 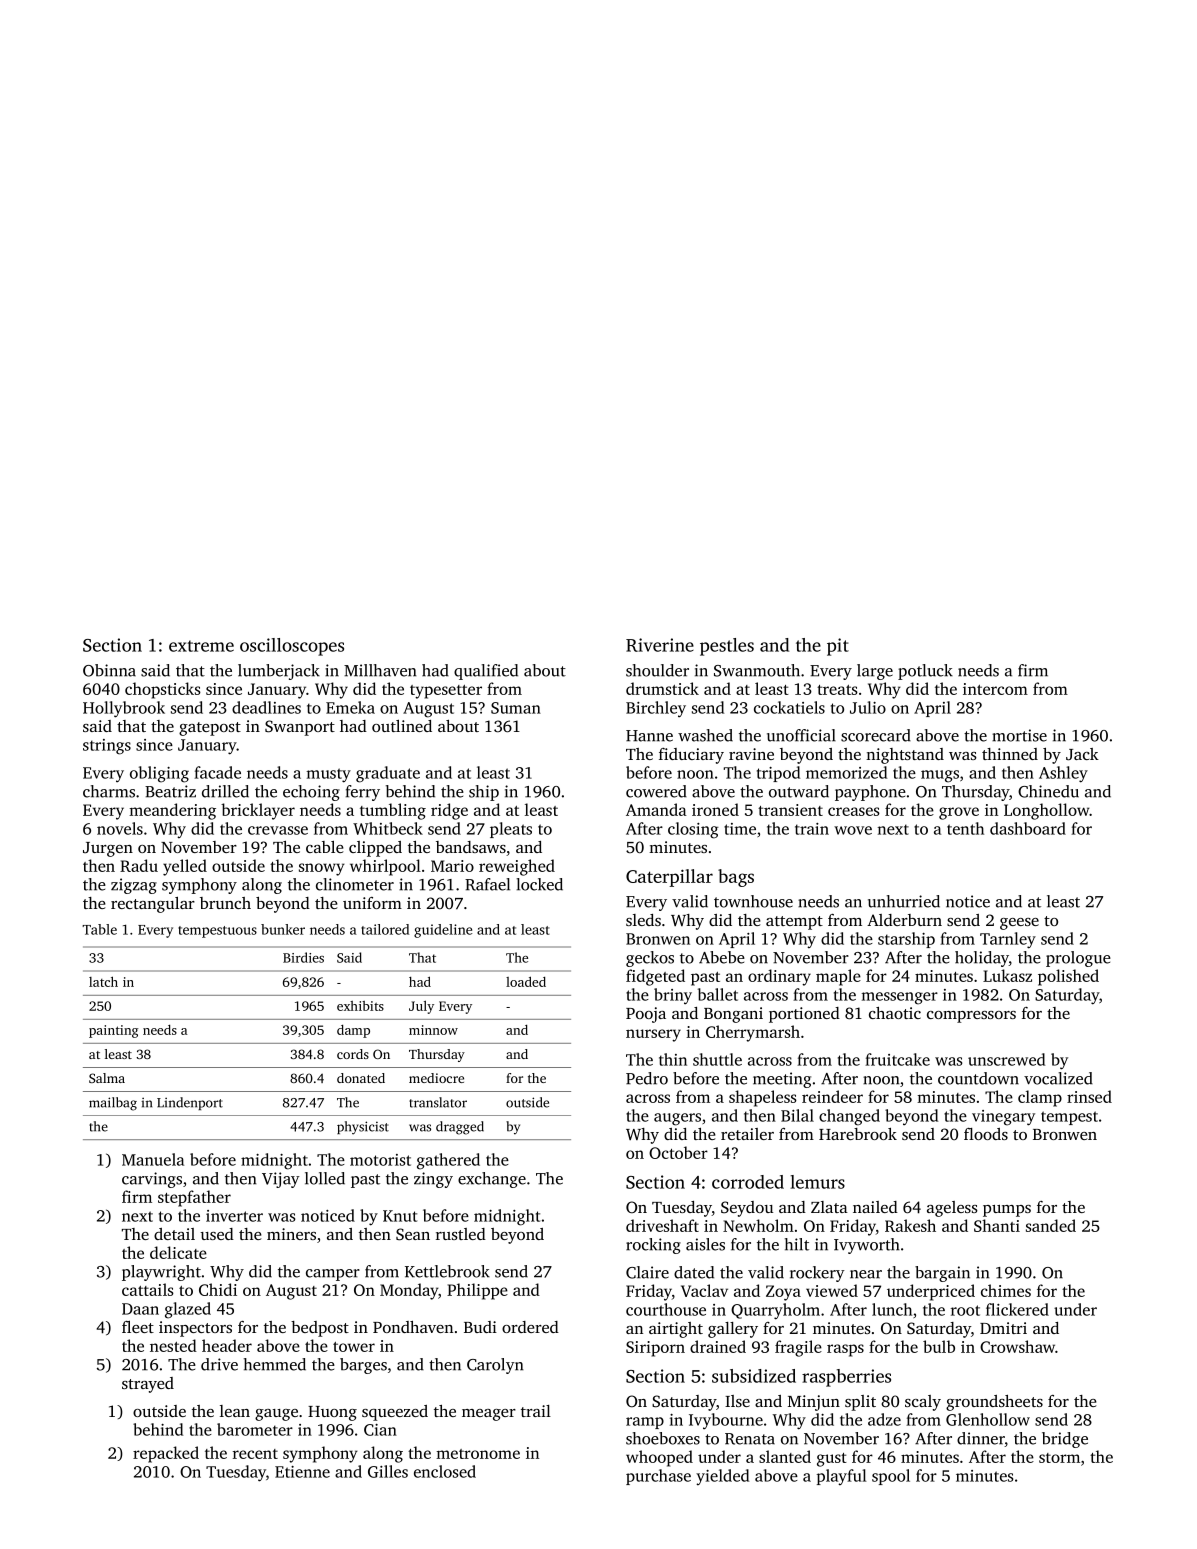 I want to click on cowered, so click(x=656, y=791).
